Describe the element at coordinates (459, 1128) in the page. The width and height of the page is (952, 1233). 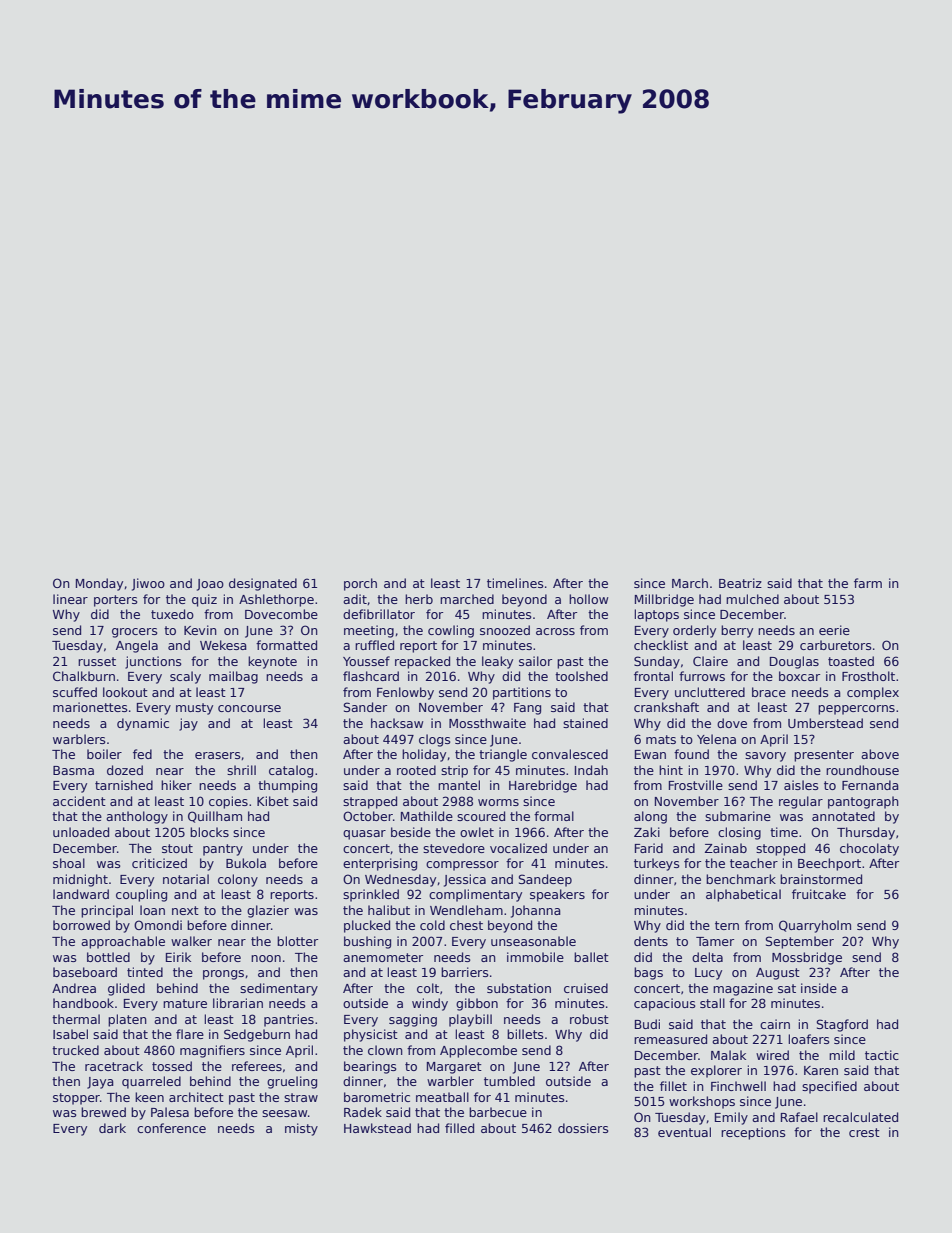
I see `filled` at that location.
